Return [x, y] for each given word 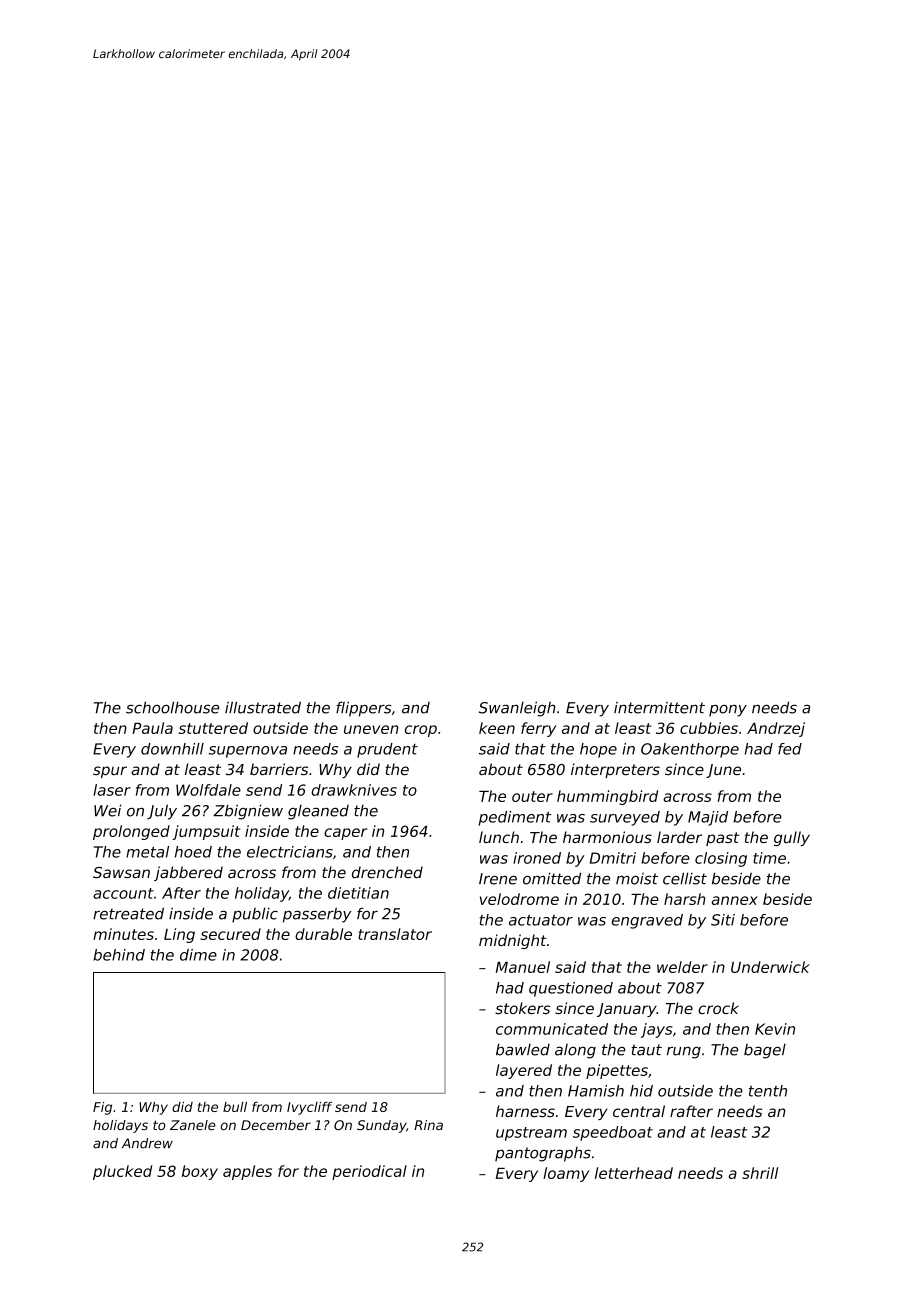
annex [735, 900]
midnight [513, 941]
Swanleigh [517, 709]
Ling [179, 935]
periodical [369, 1172]
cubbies [709, 728]
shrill [760, 1173]
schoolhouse [172, 707]
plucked [122, 1172]
